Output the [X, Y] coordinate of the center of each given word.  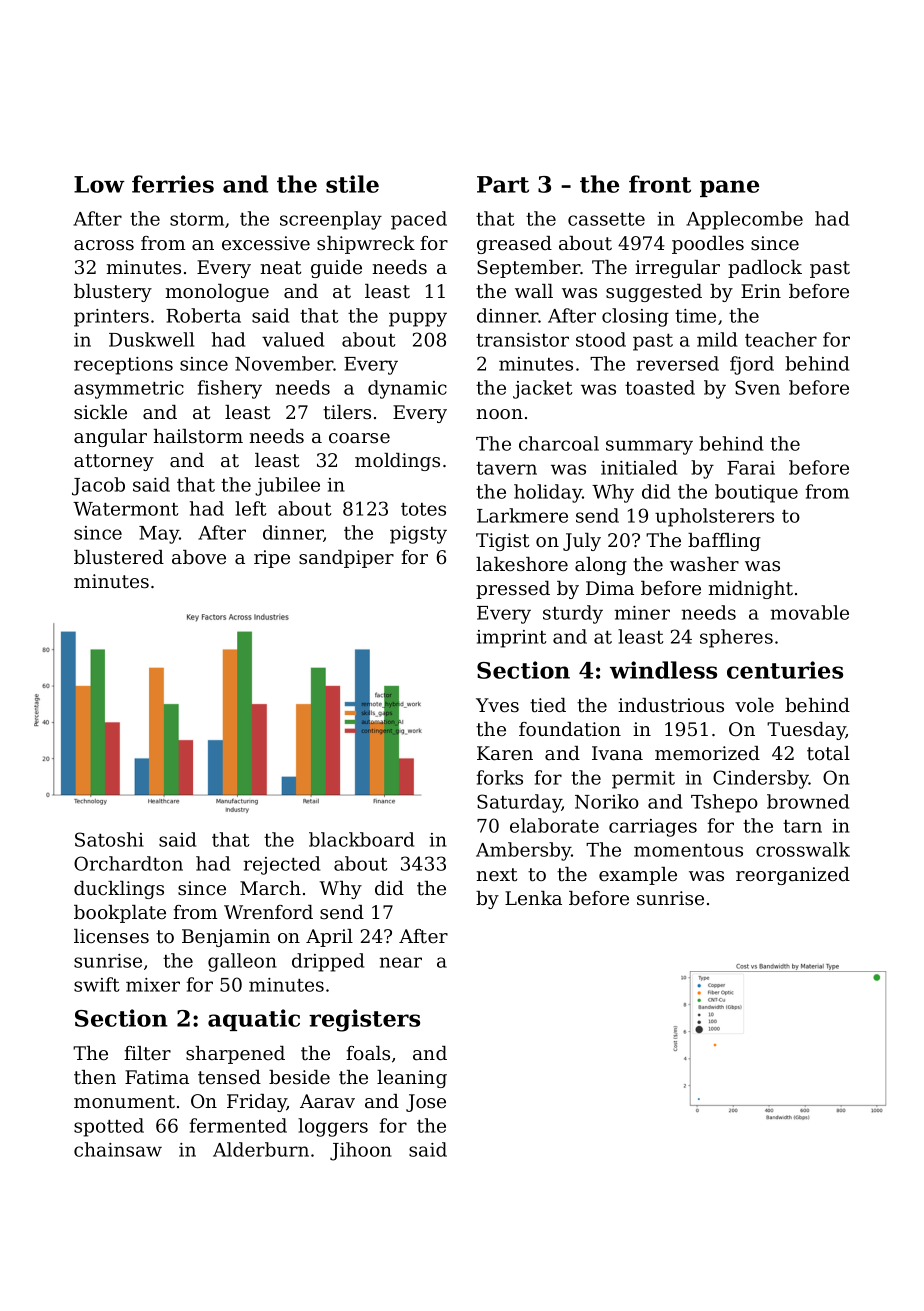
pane [729, 188]
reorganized [793, 876]
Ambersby [524, 851]
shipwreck [366, 245]
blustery [113, 293]
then [95, 1077]
